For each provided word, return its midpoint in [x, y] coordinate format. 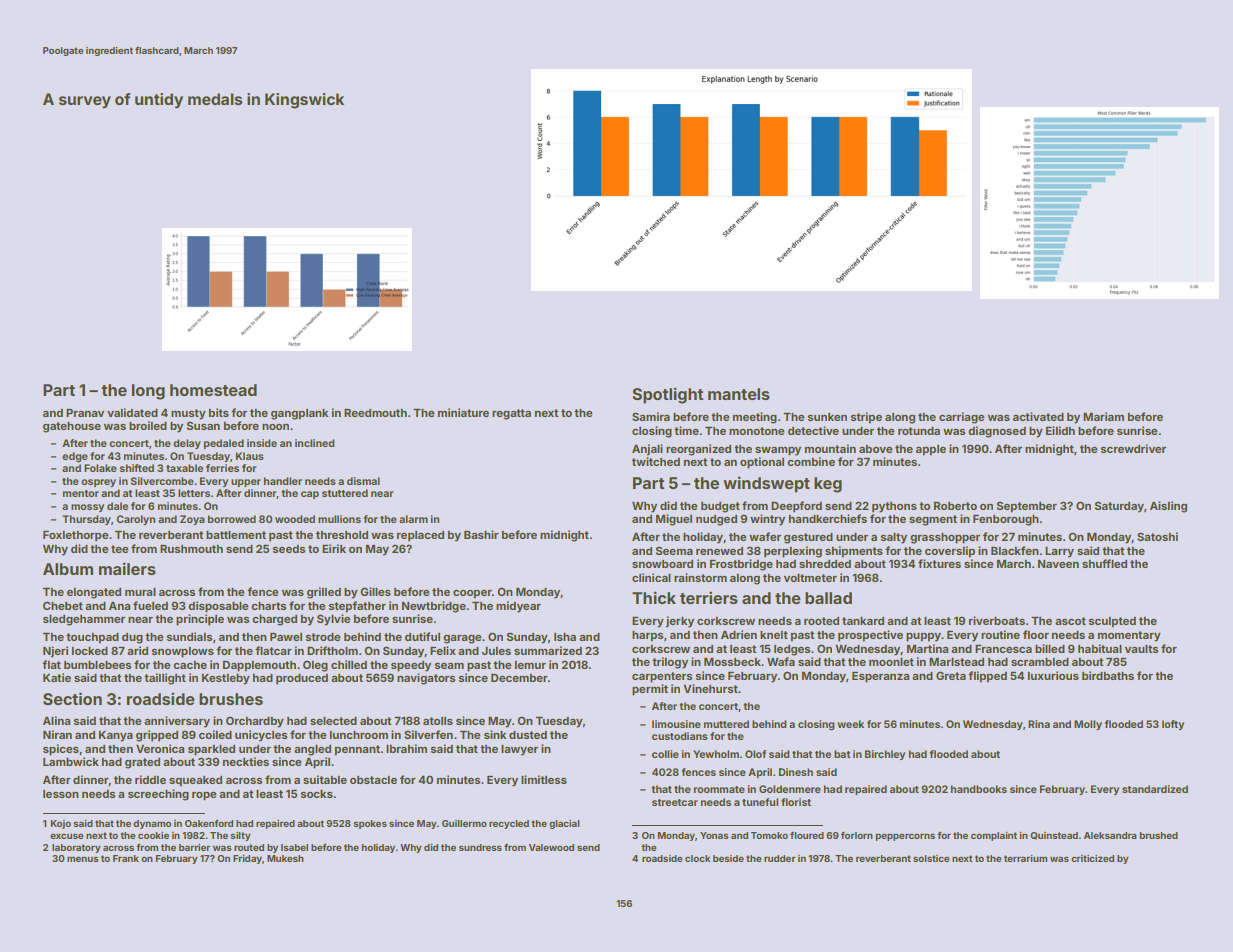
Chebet [63, 605]
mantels [739, 394]
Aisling [1168, 507]
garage [462, 639]
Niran [57, 734]
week [850, 724]
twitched [656, 461]
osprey [98, 483]
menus [83, 859]
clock [697, 858]
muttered [726, 724]
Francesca [1003, 649]
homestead [213, 390]
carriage [962, 418]
